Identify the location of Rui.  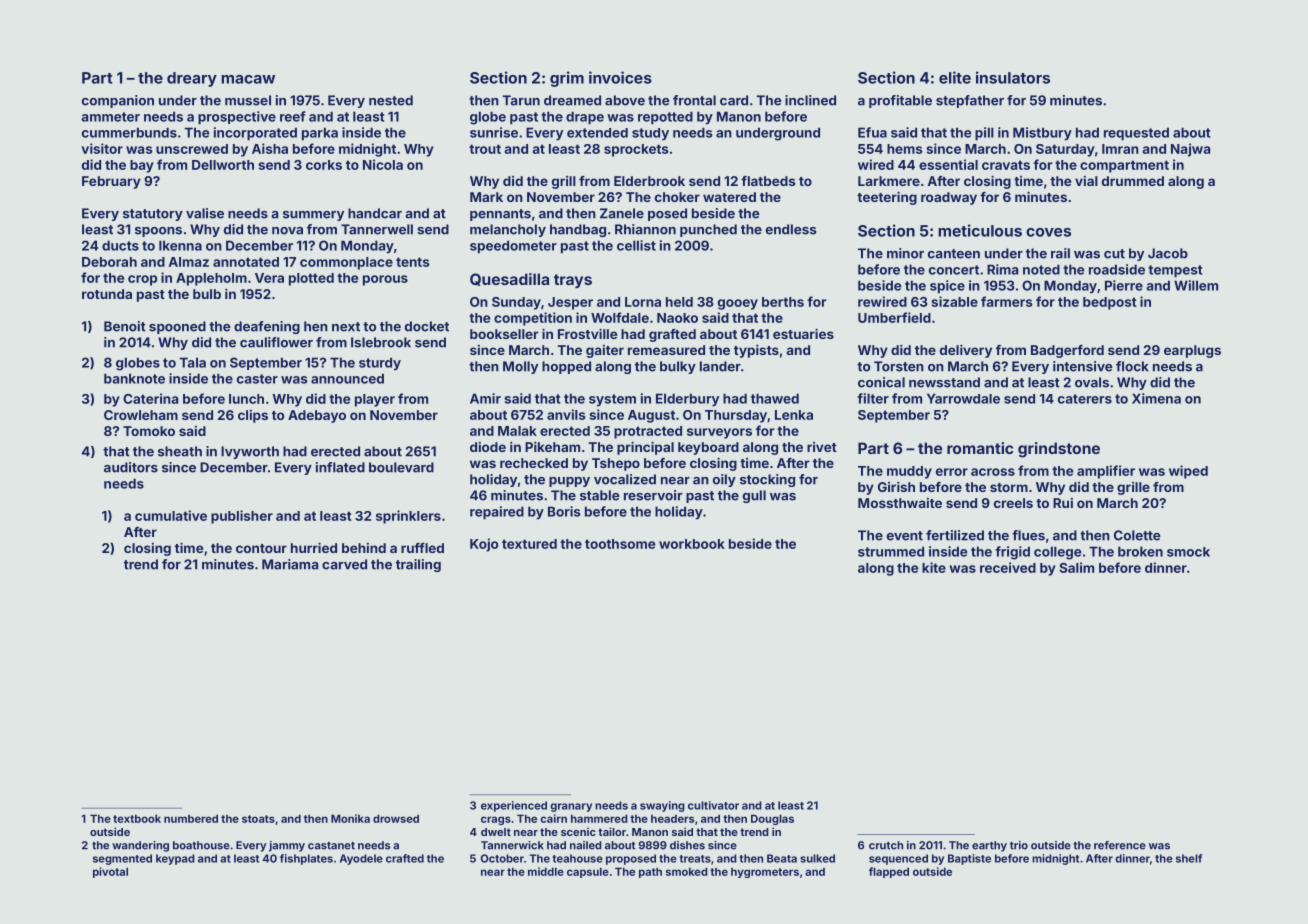
(1063, 503).
